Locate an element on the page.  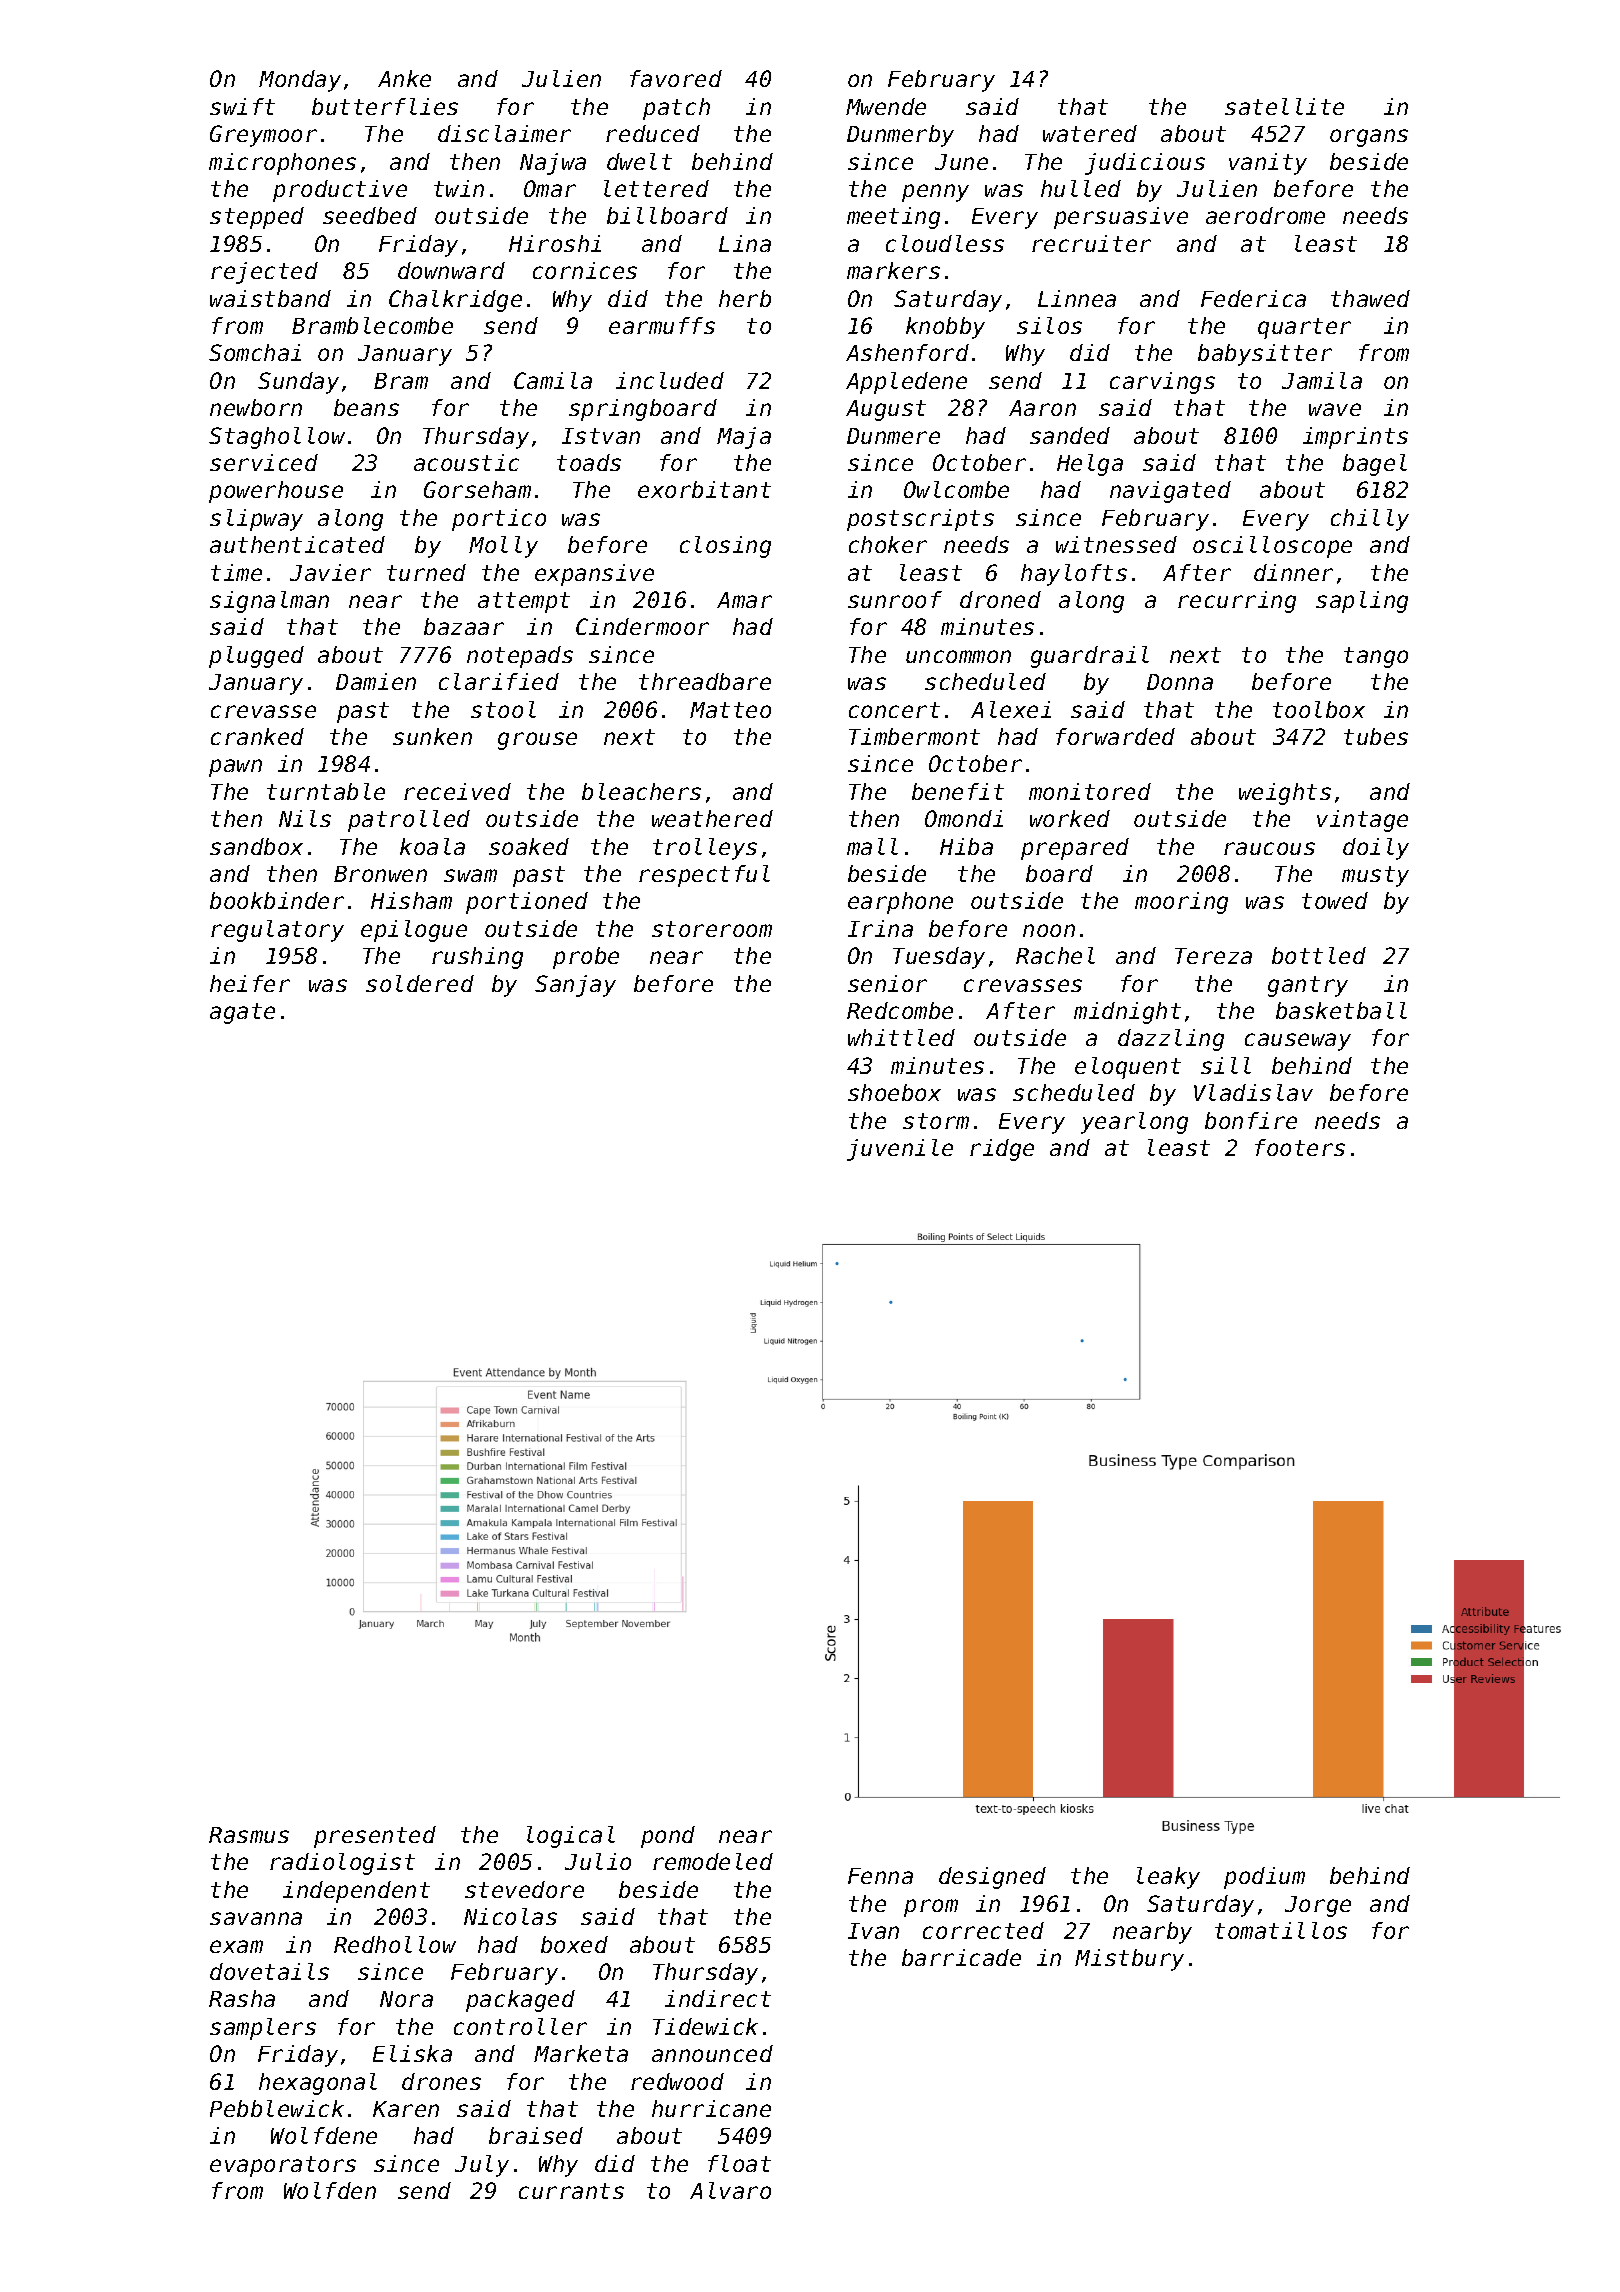
earmuffs is located at coordinates (662, 325).
